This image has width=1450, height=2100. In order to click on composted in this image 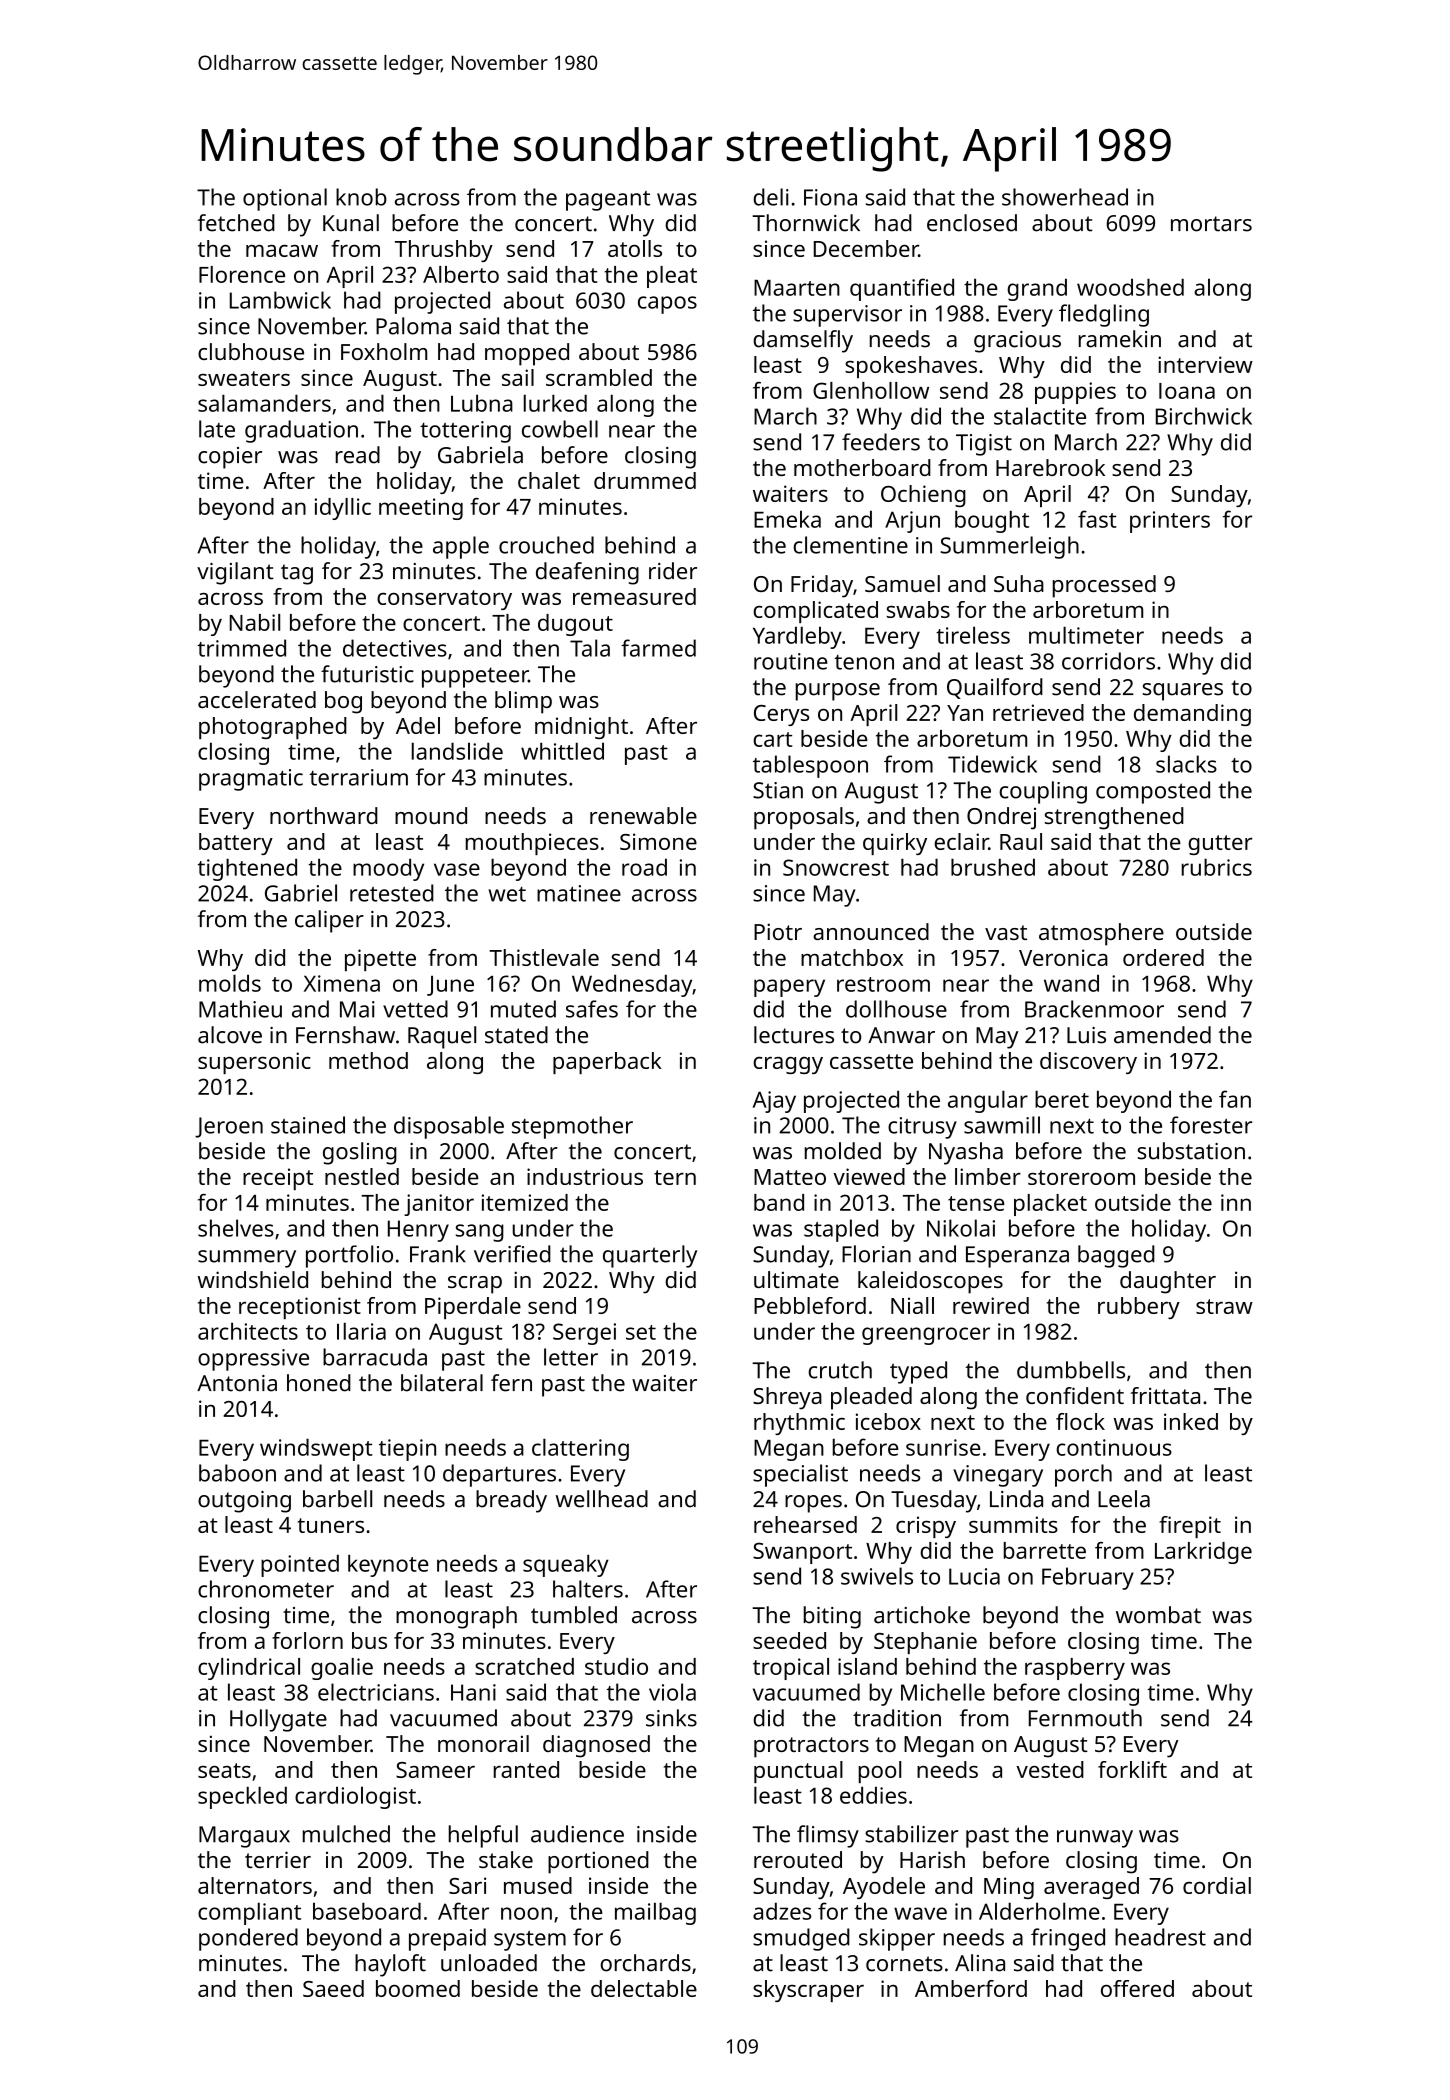, I will do `click(1153, 792)`.
